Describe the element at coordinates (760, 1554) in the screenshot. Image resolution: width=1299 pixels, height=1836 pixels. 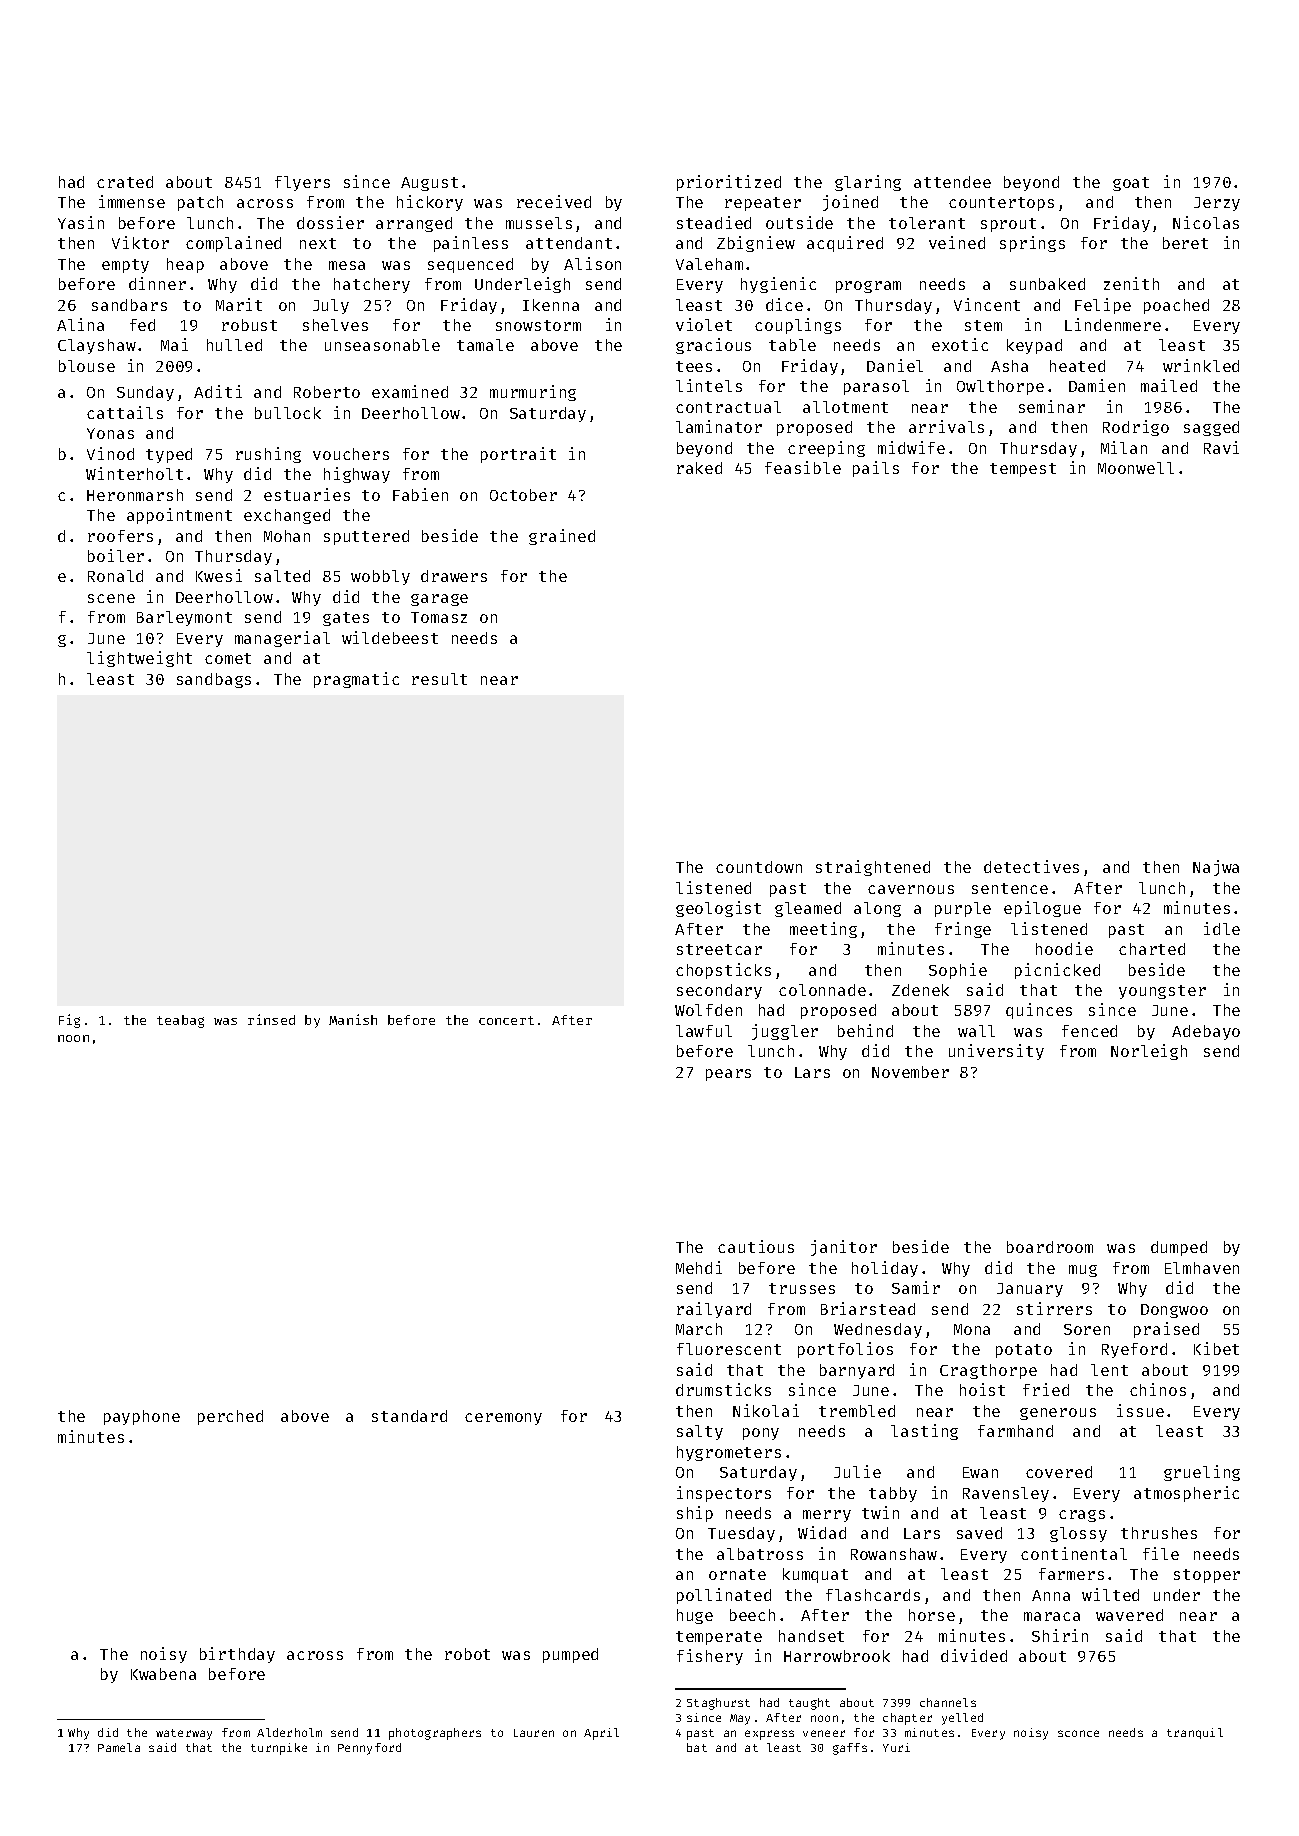
I see `albatross` at that location.
